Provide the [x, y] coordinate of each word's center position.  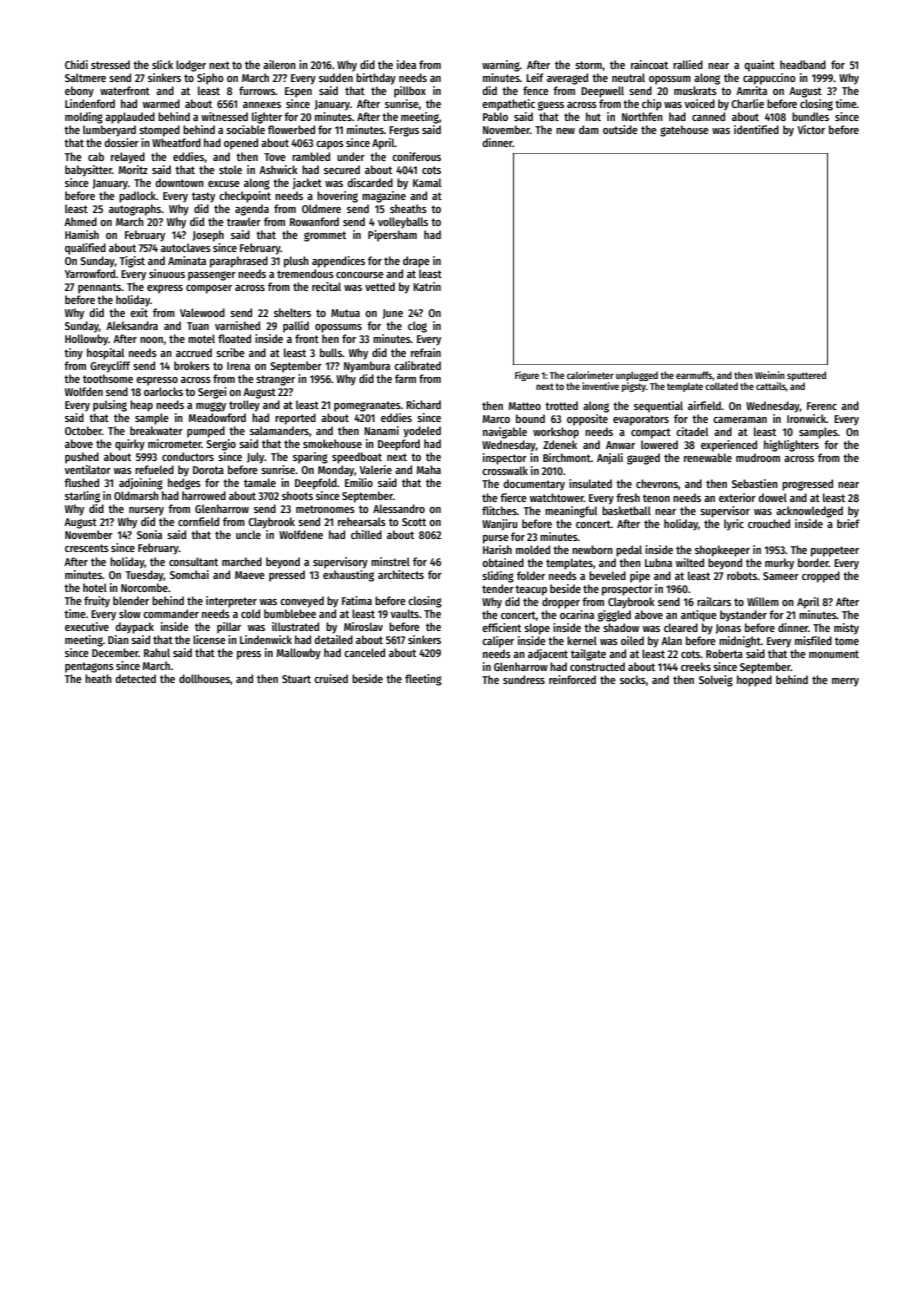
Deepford [399, 445]
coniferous [416, 156]
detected [135, 678]
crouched [769, 523]
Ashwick [278, 169]
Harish [497, 549]
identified [756, 129]
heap [141, 406]
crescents [87, 548]
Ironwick [806, 418]
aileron [279, 64]
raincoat [649, 64]
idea [406, 64]
